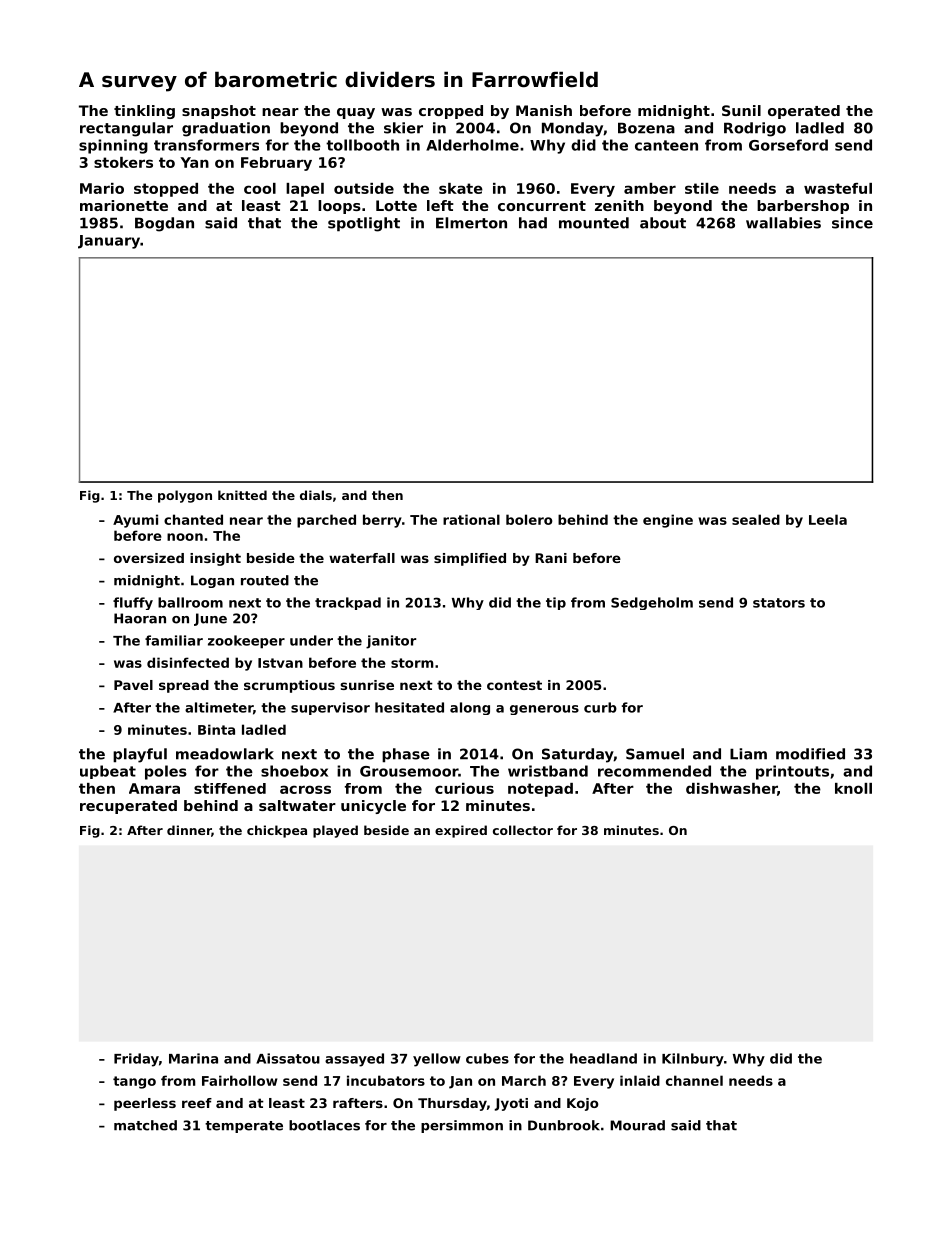 The height and width of the image is (1233, 952). What do you see at coordinates (741, 110) in the image?
I see `Sunil` at bounding box center [741, 110].
